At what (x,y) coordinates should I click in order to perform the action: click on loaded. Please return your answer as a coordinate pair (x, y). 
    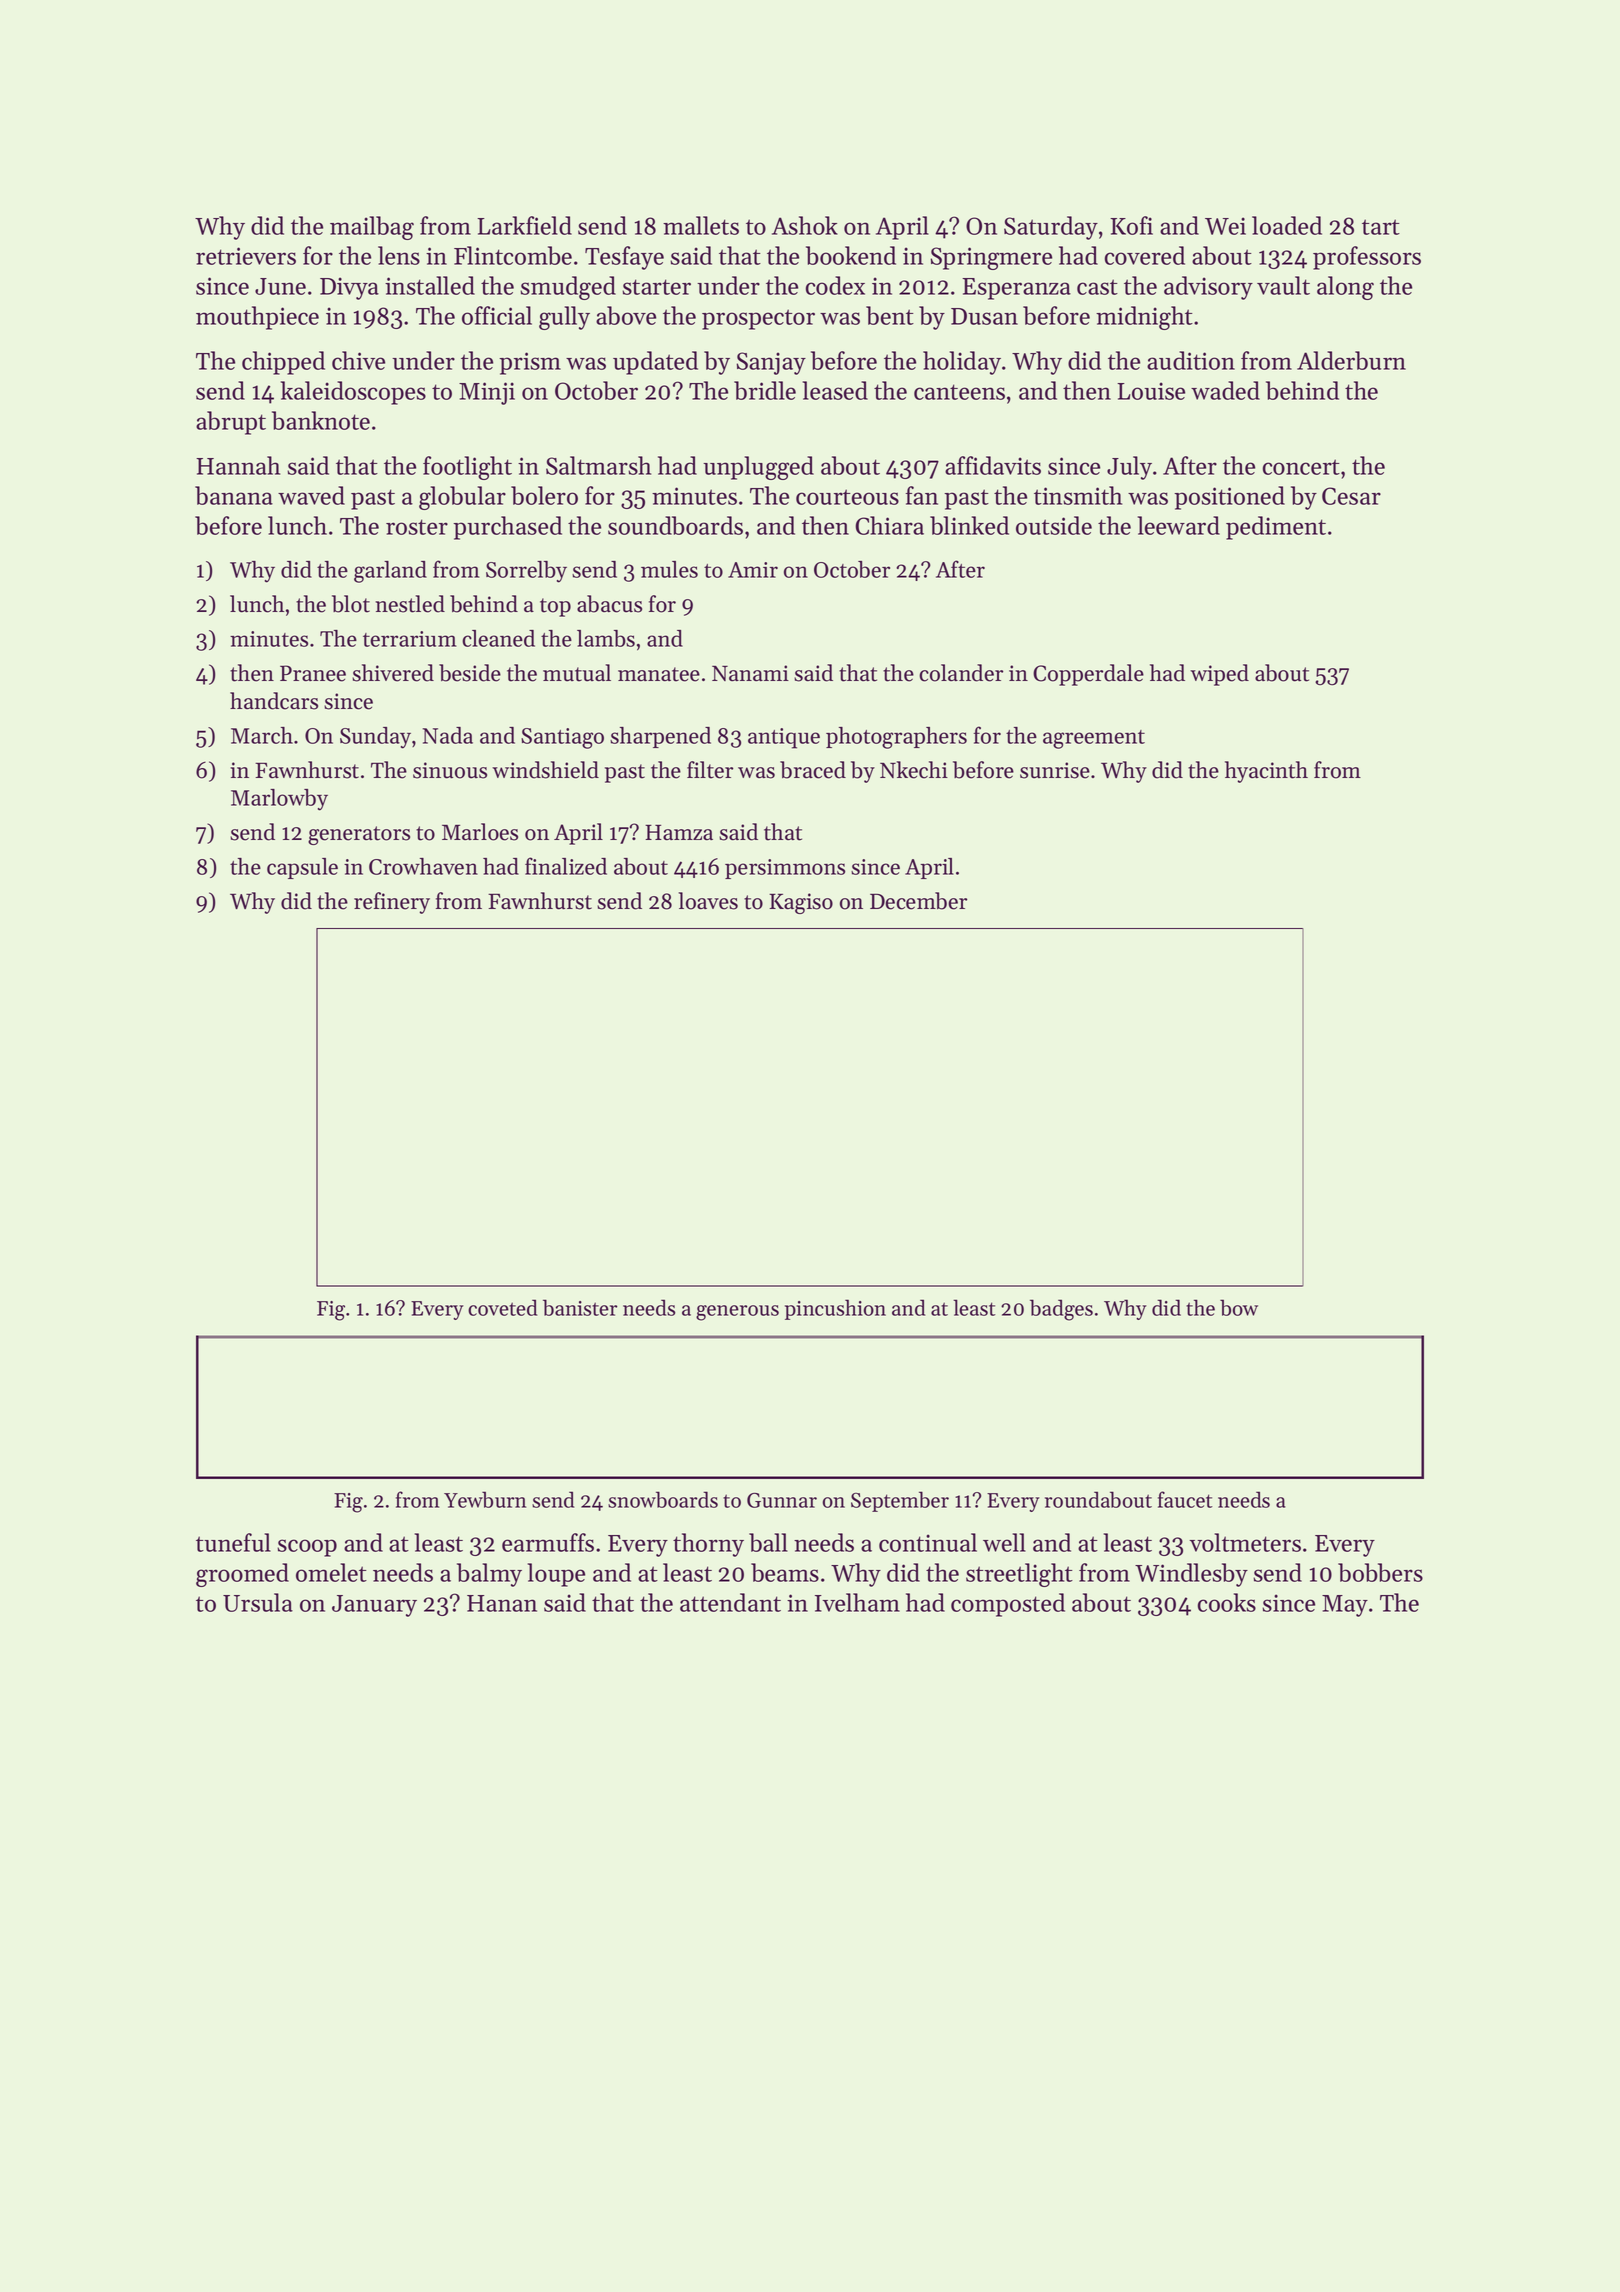
    Looking at the image, I should click on (1287, 225).
